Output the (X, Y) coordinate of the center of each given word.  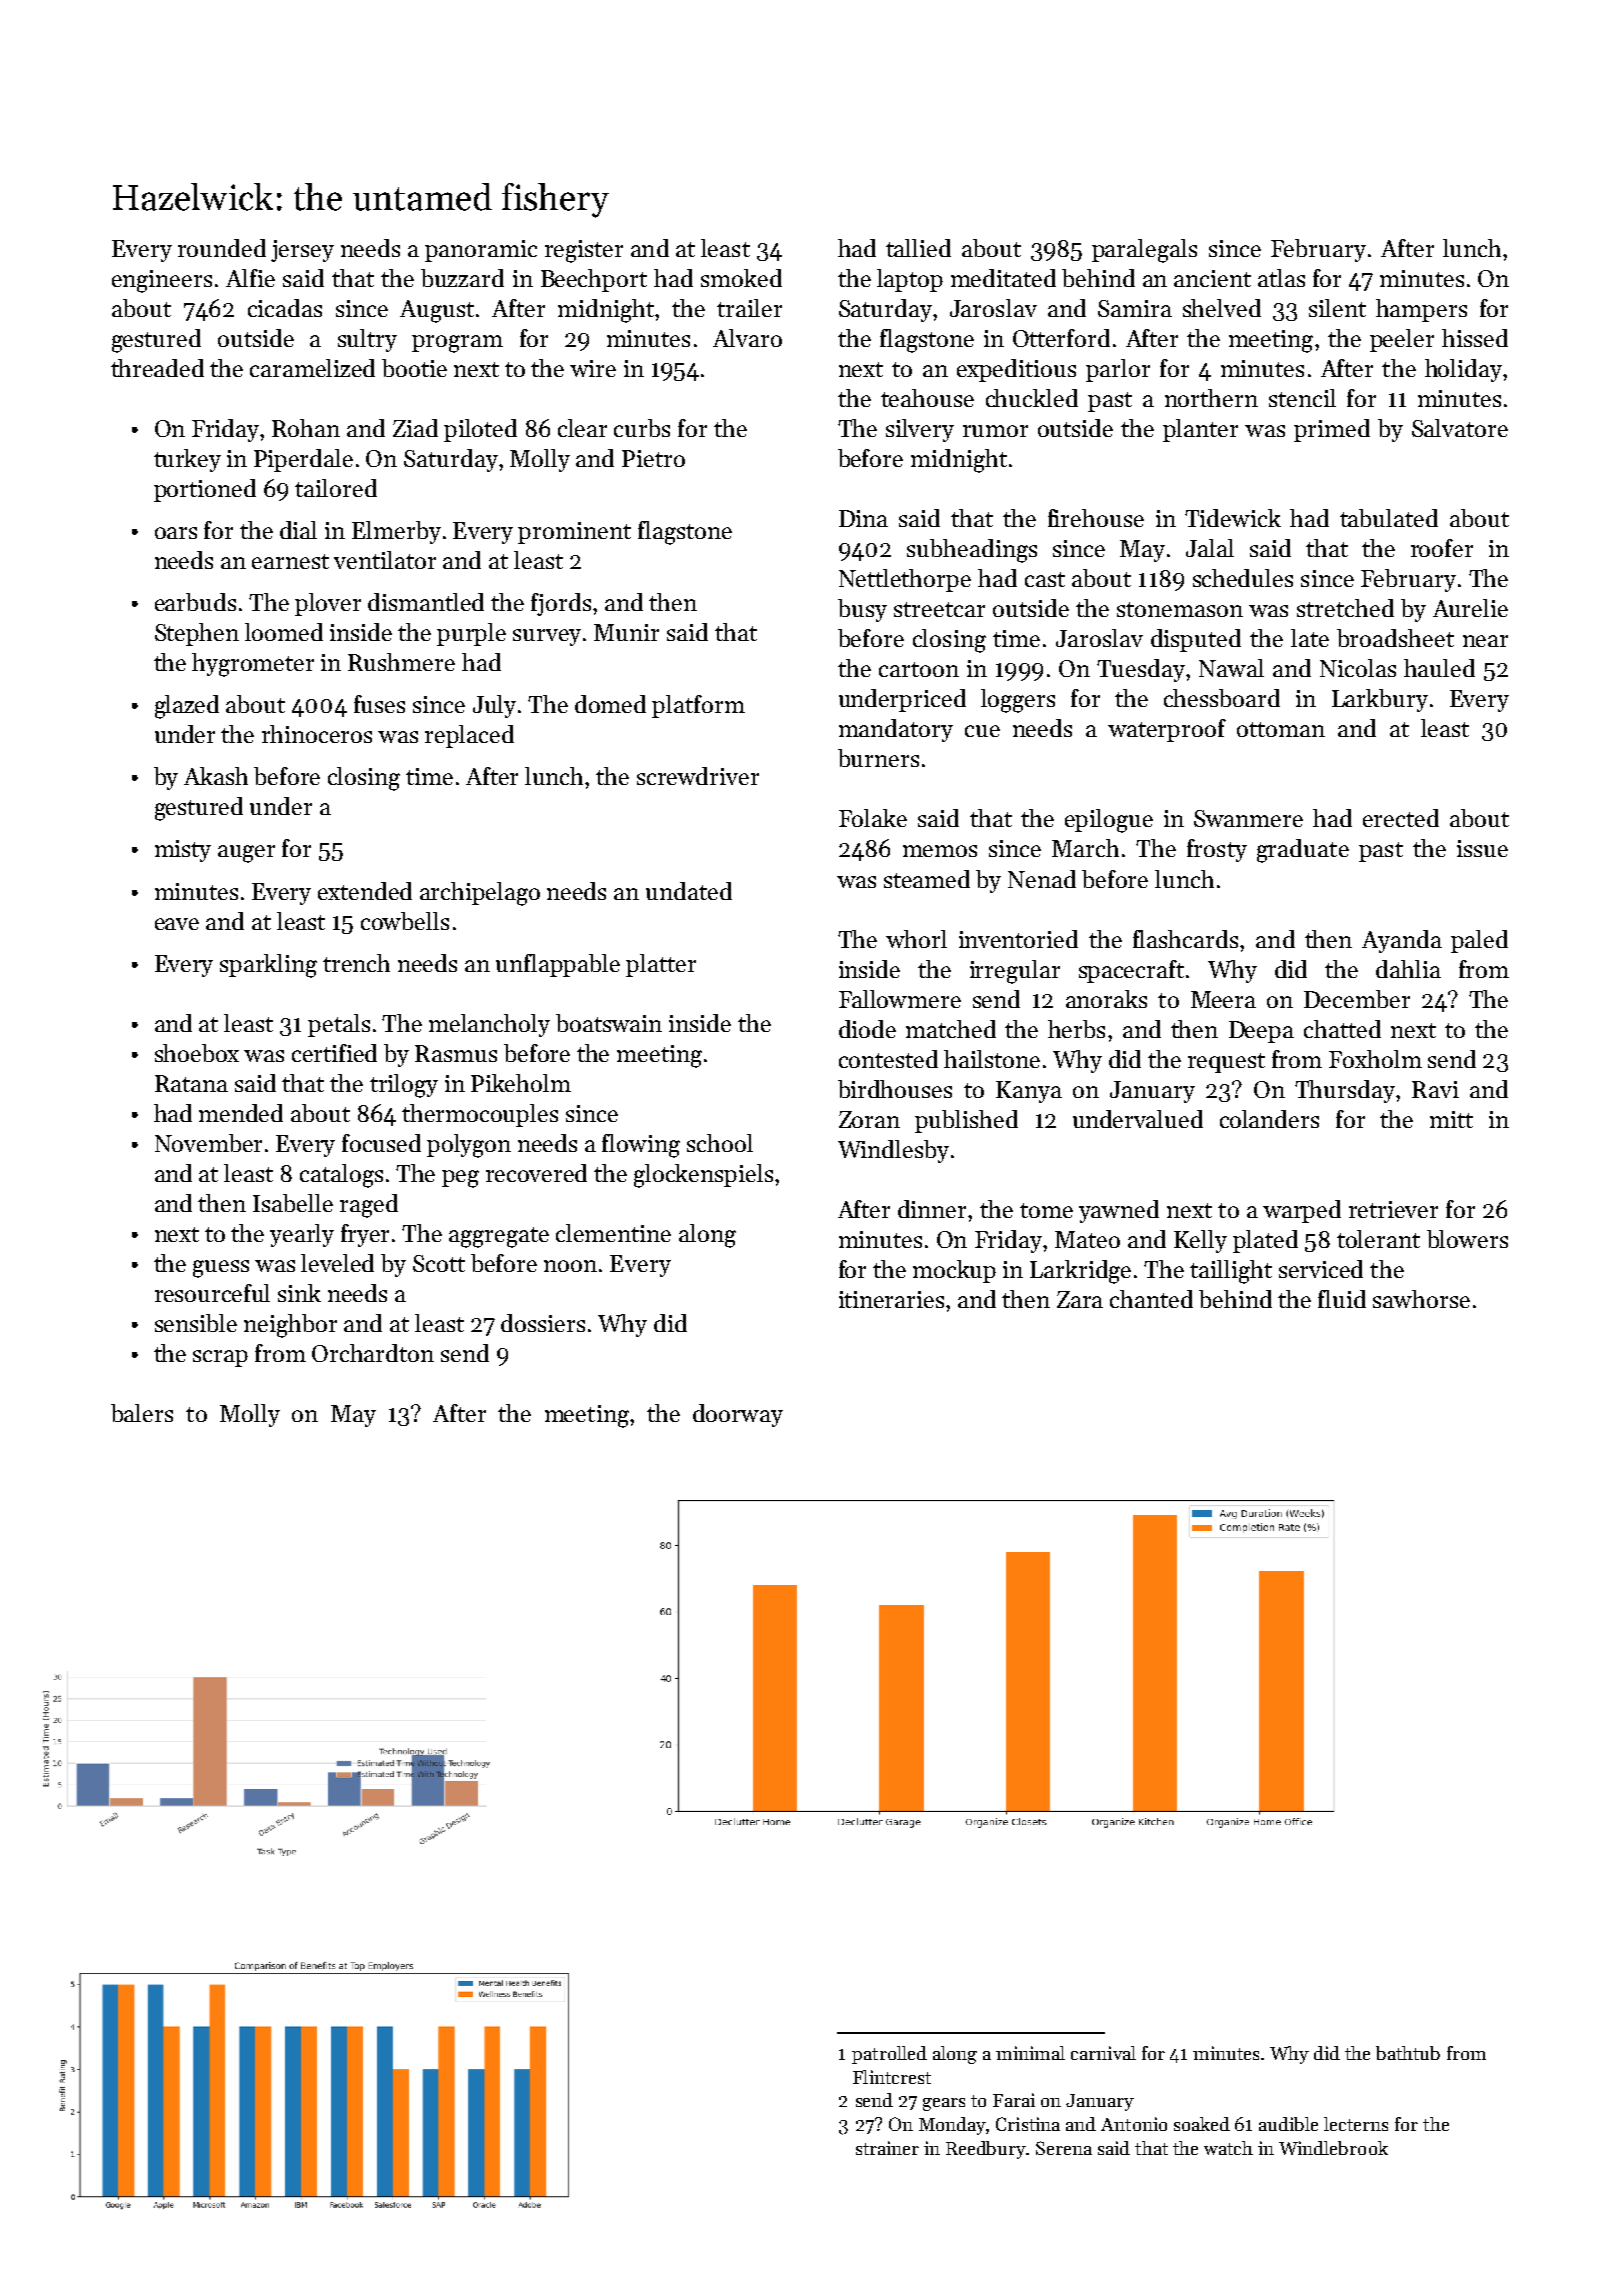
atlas (1281, 278)
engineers (162, 281)
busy (862, 610)
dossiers (543, 1323)
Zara (1080, 1299)
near (1485, 641)
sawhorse (1421, 1299)
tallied (918, 248)
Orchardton (373, 1353)
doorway (738, 1415)
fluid (1342, 1299)
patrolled (889, 2055)
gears (944, 2104)
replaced (469, 736)
